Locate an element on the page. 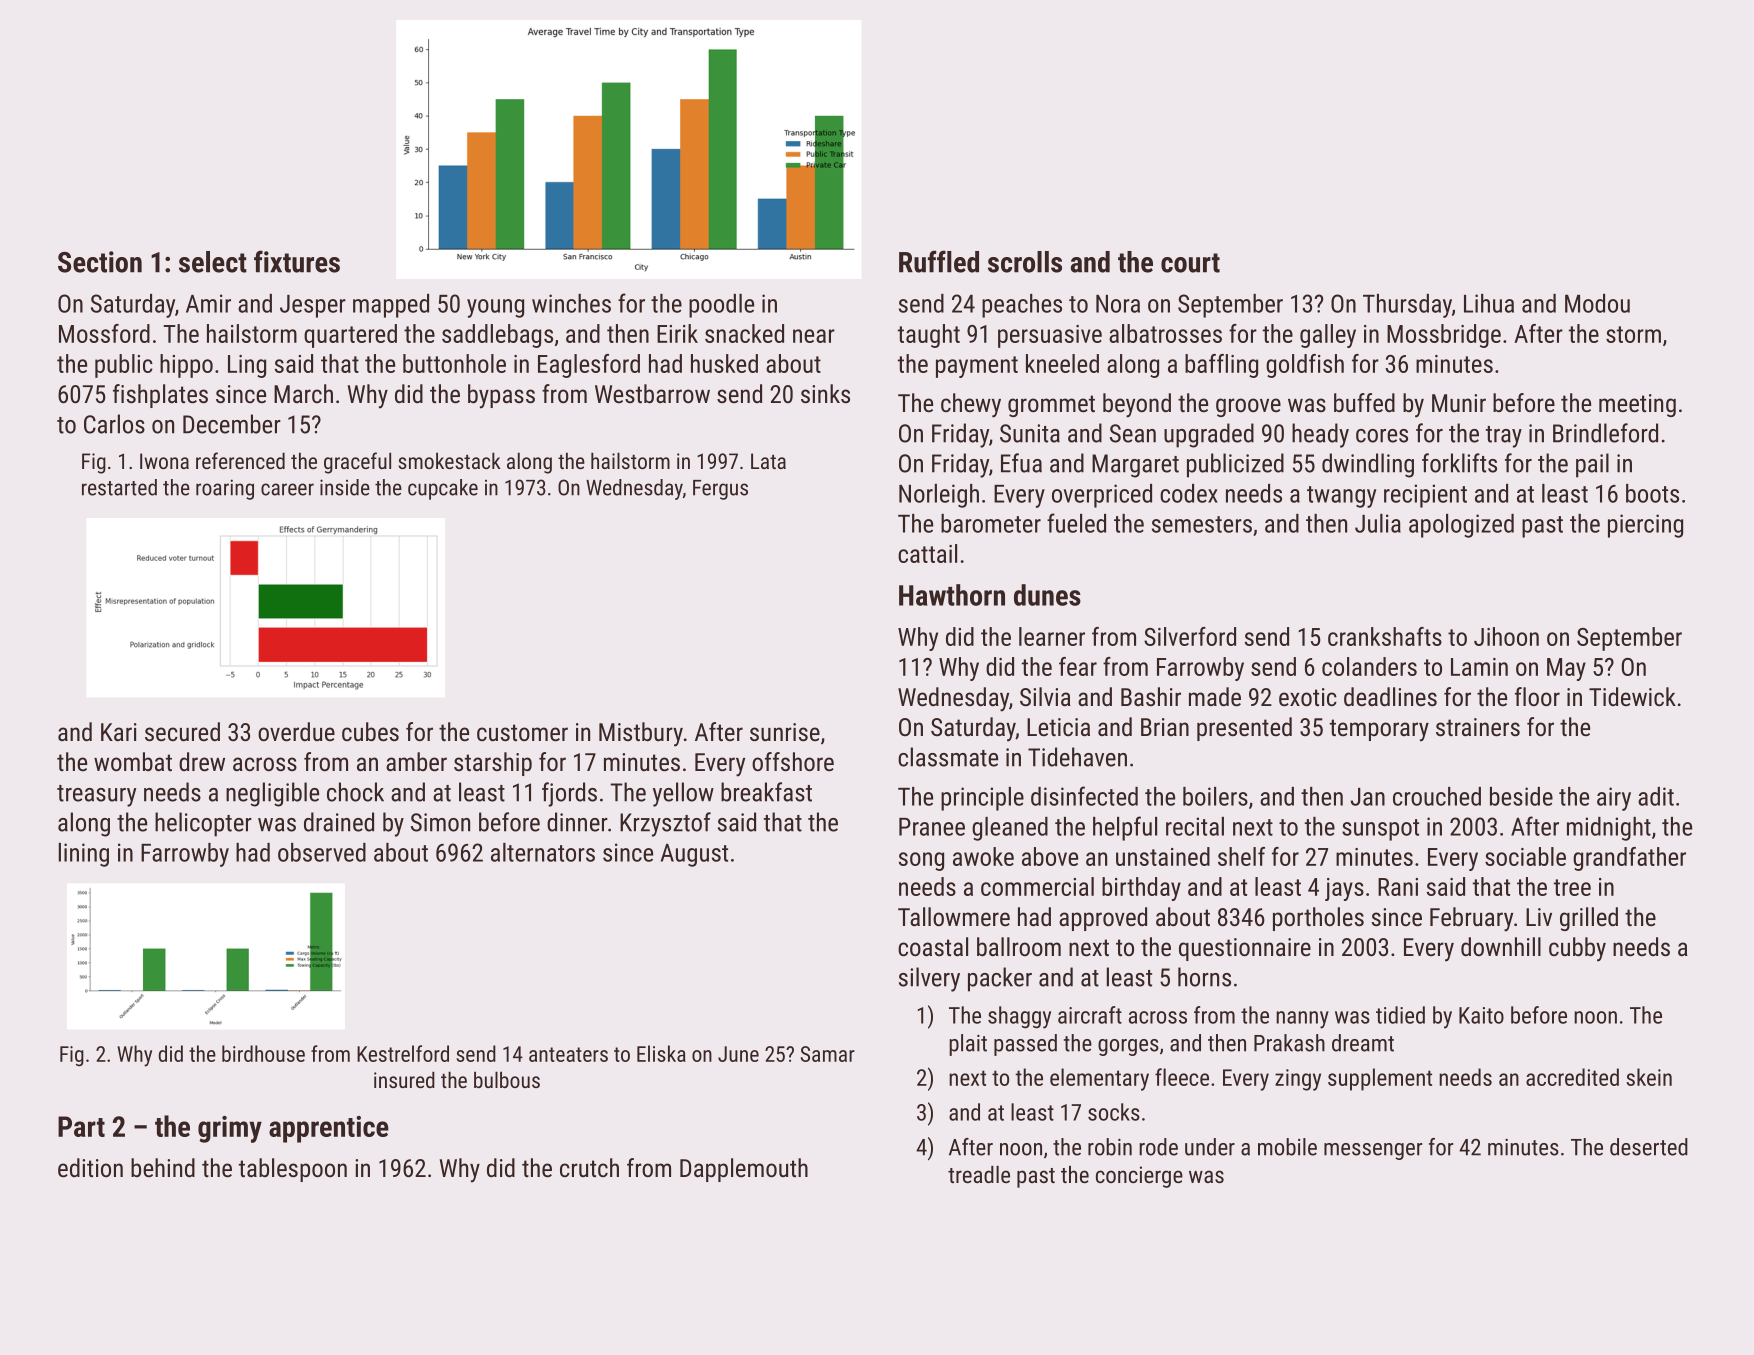 The width and height of the document is (1754, 1355). inside is located at coordinates (345, 487).
